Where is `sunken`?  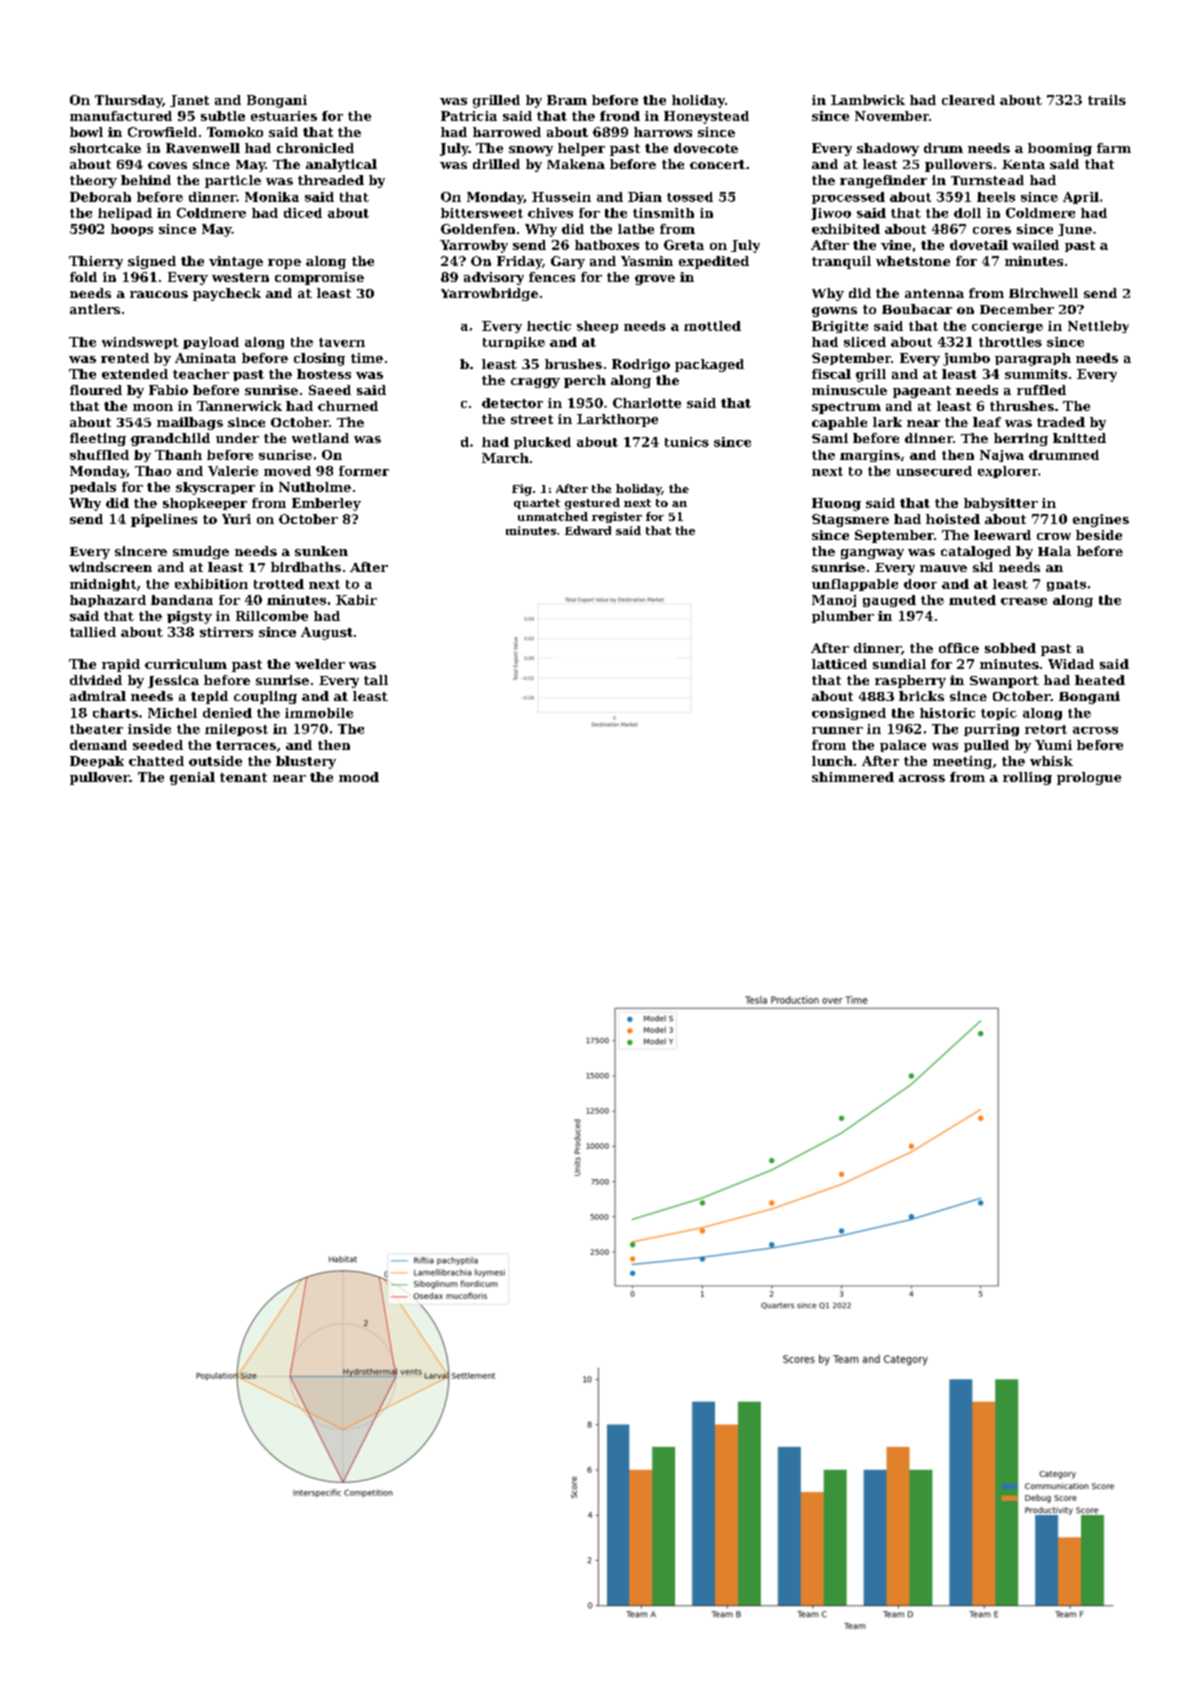 sunken is located at coordinates (321, 551).
